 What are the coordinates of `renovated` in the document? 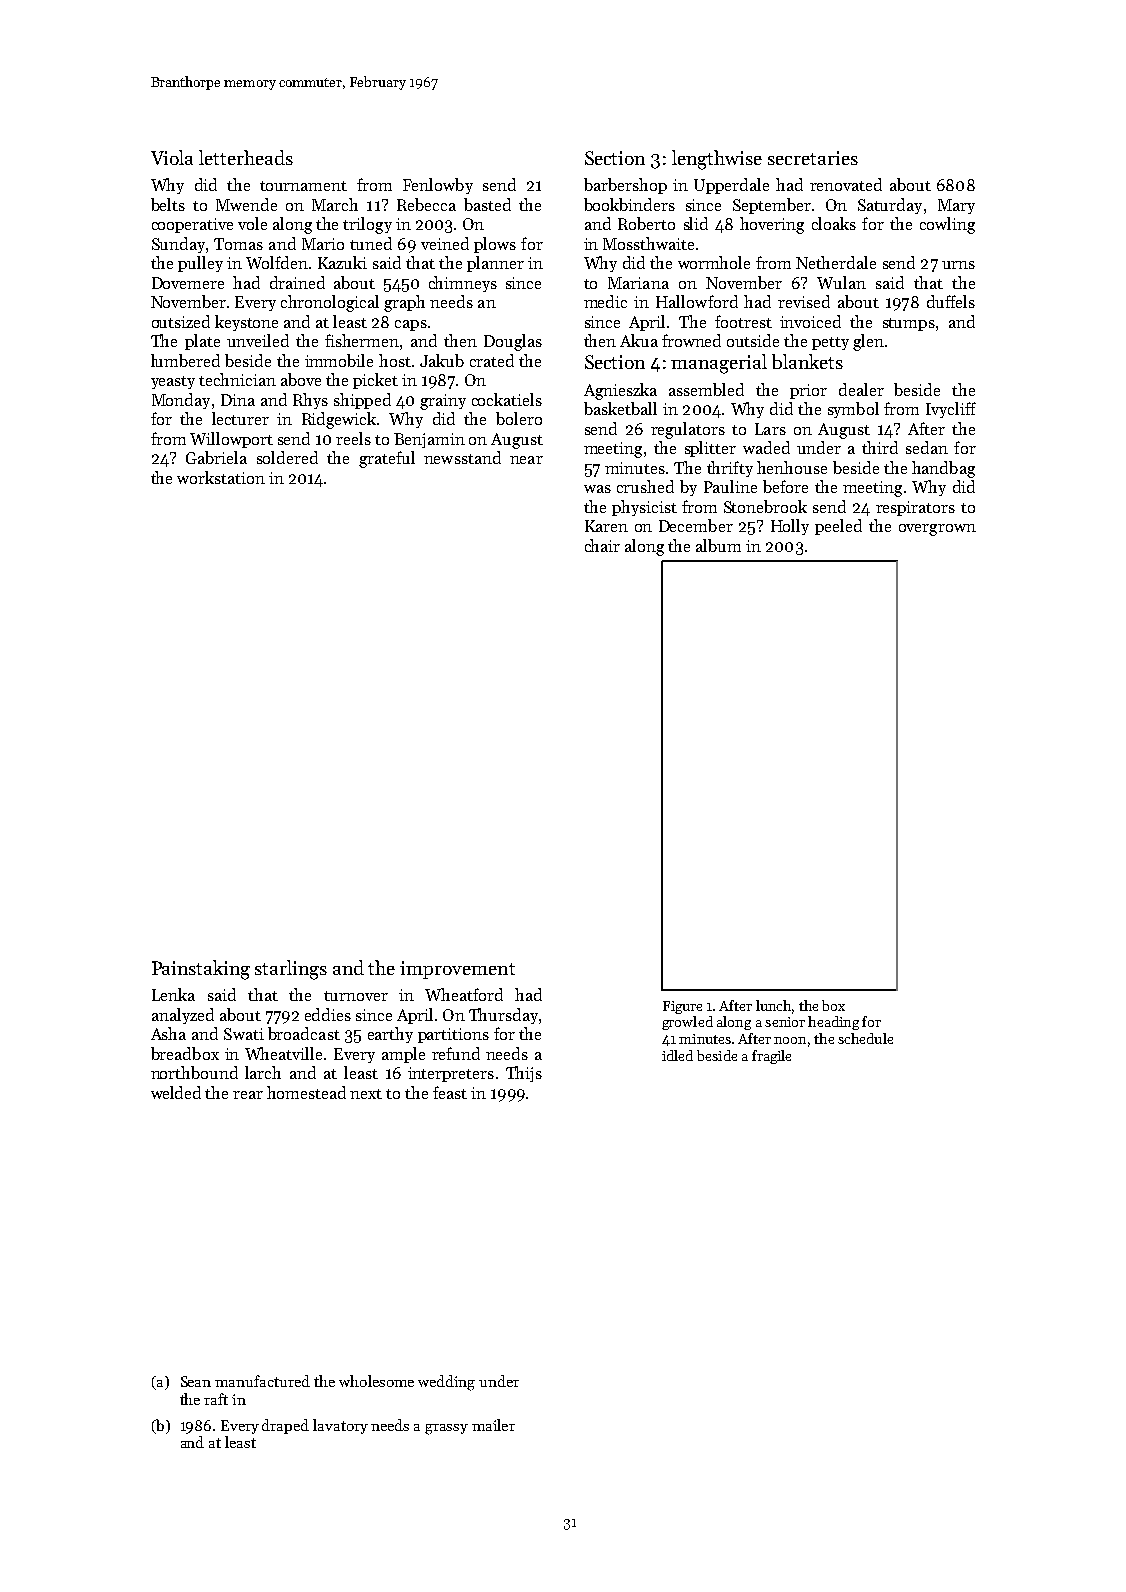 It's located at (846, 184).
